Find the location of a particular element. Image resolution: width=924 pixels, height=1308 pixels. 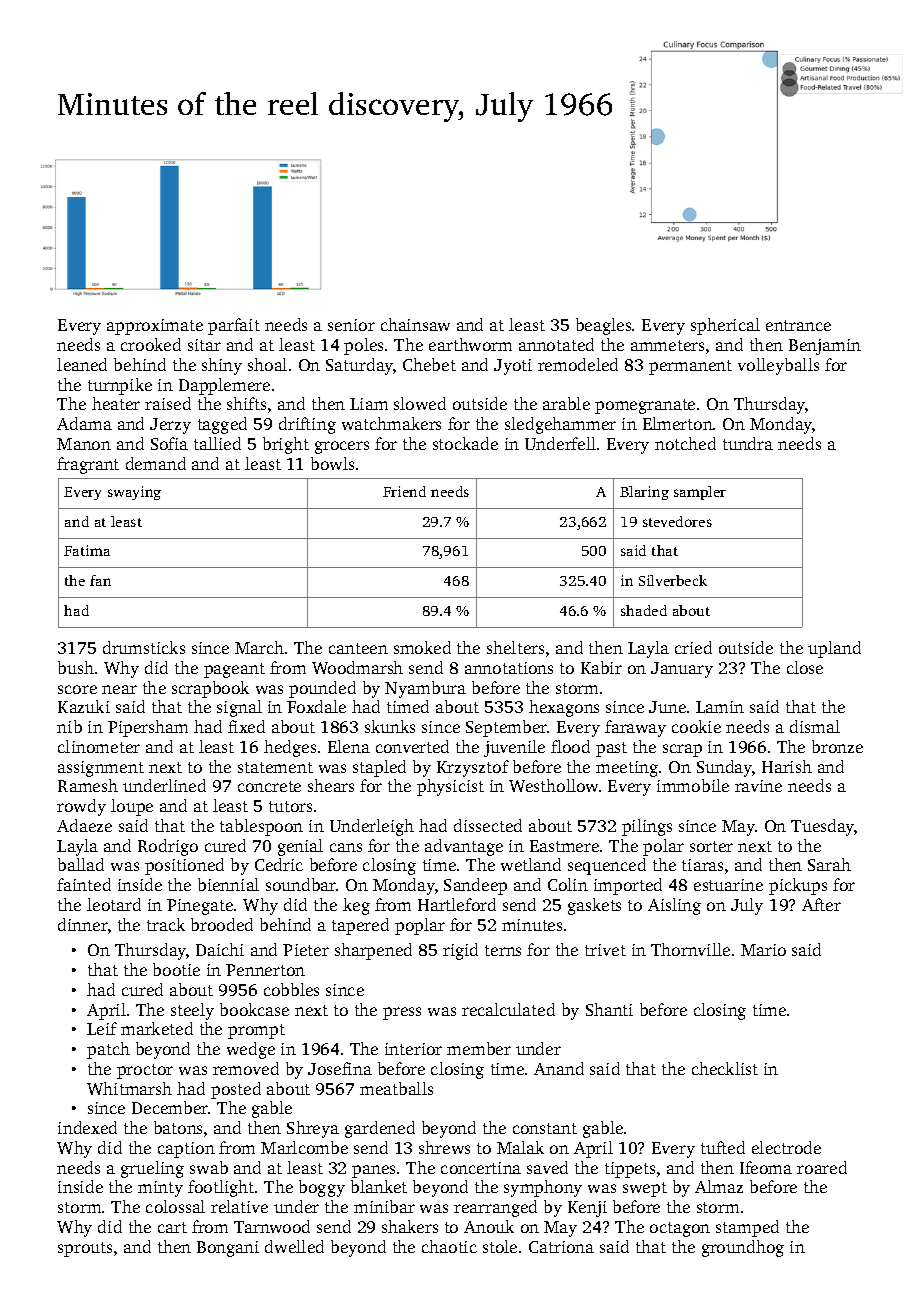

patch is located at coordinates (108, 1050).
